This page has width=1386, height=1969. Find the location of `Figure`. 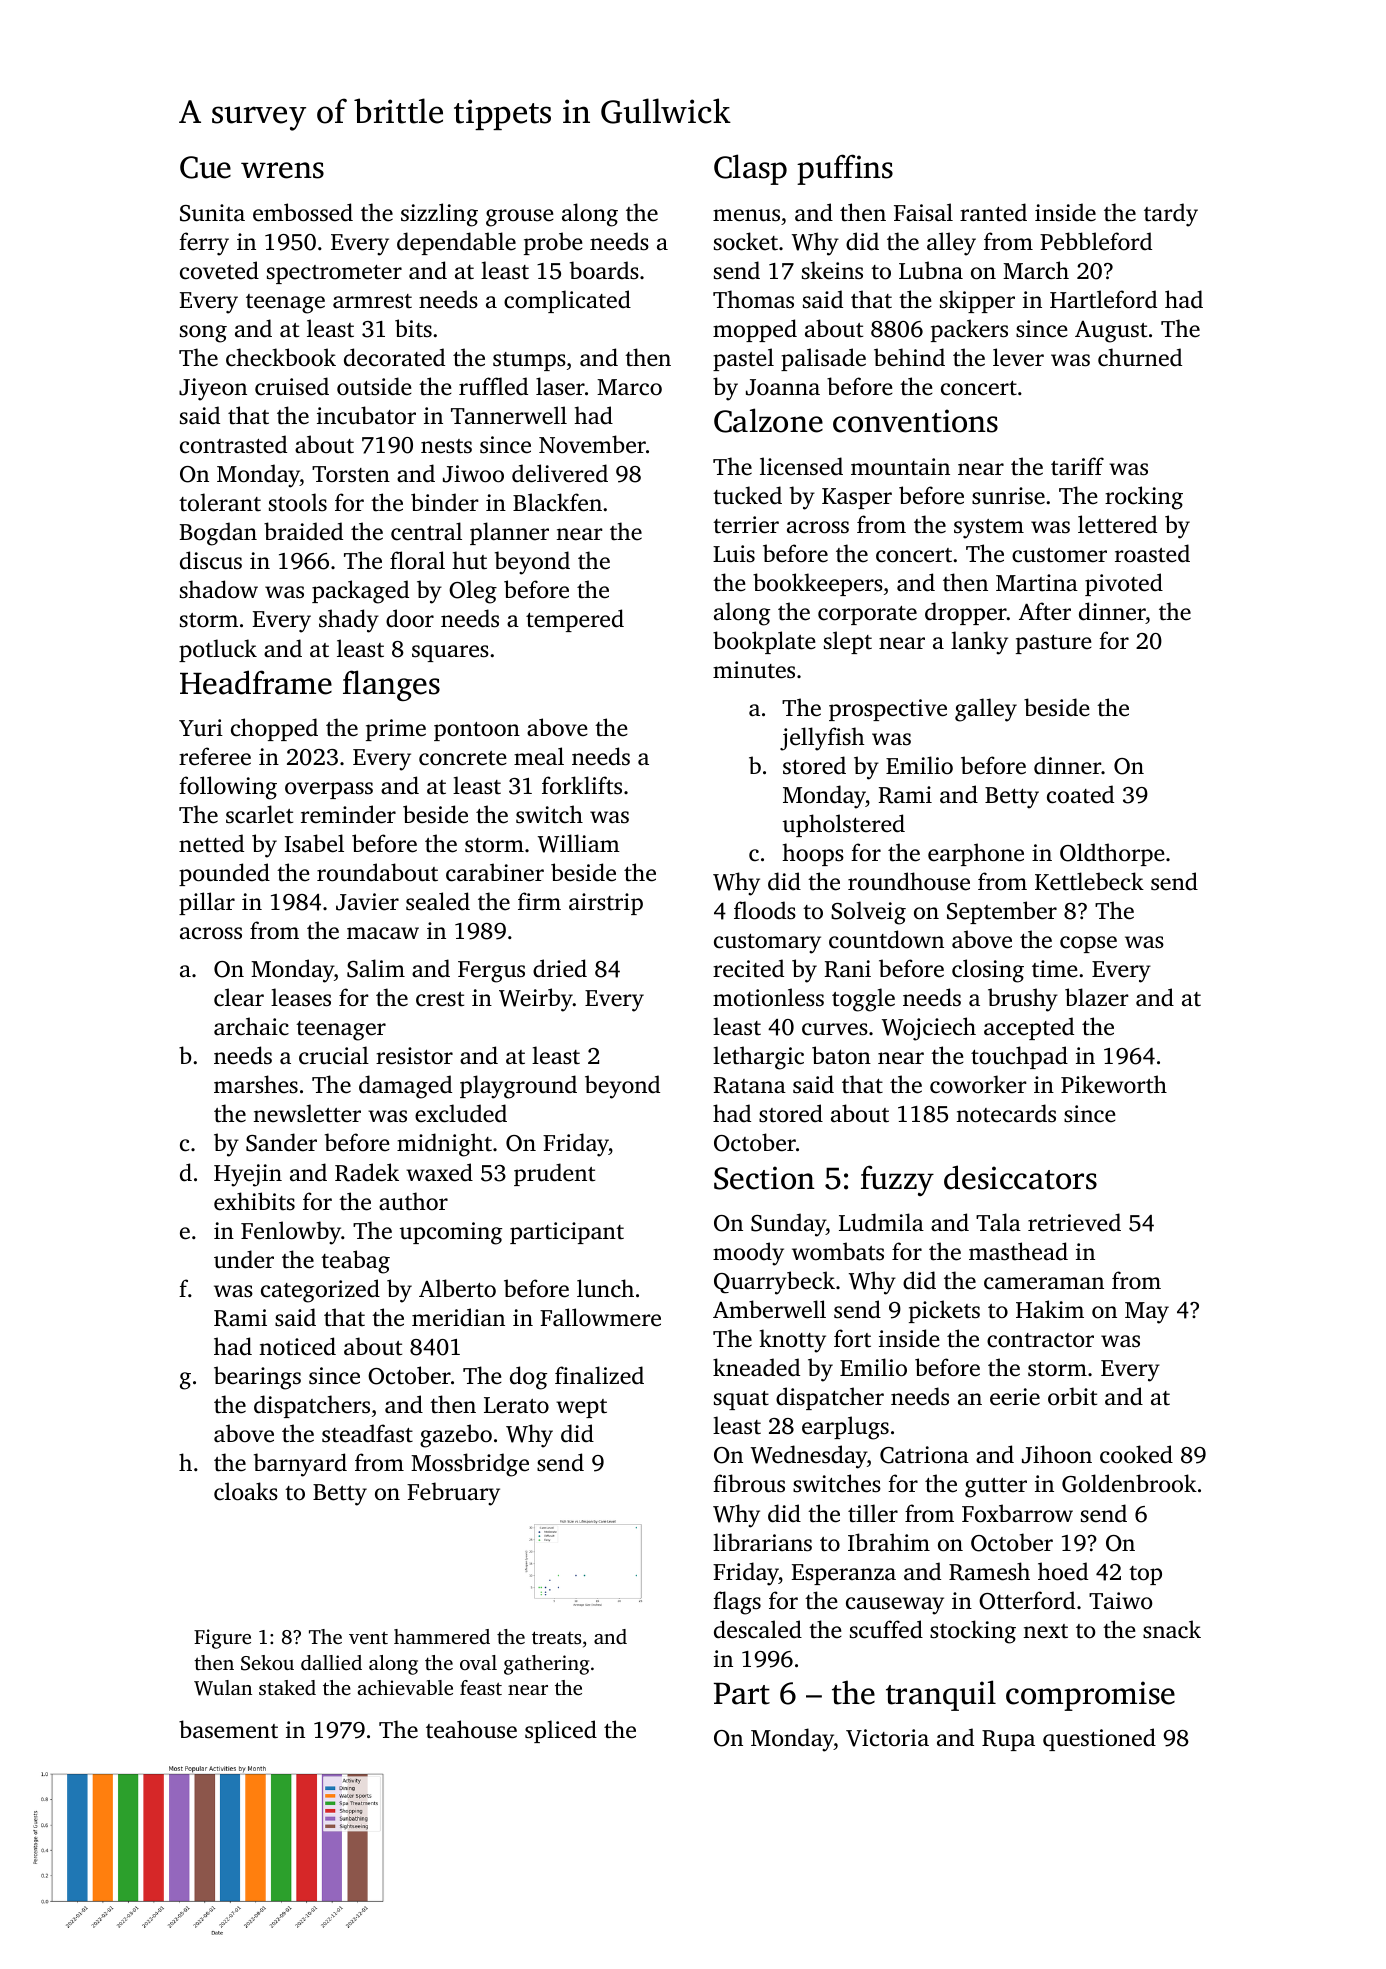

Figure is located at coordinates (222, 1639).
